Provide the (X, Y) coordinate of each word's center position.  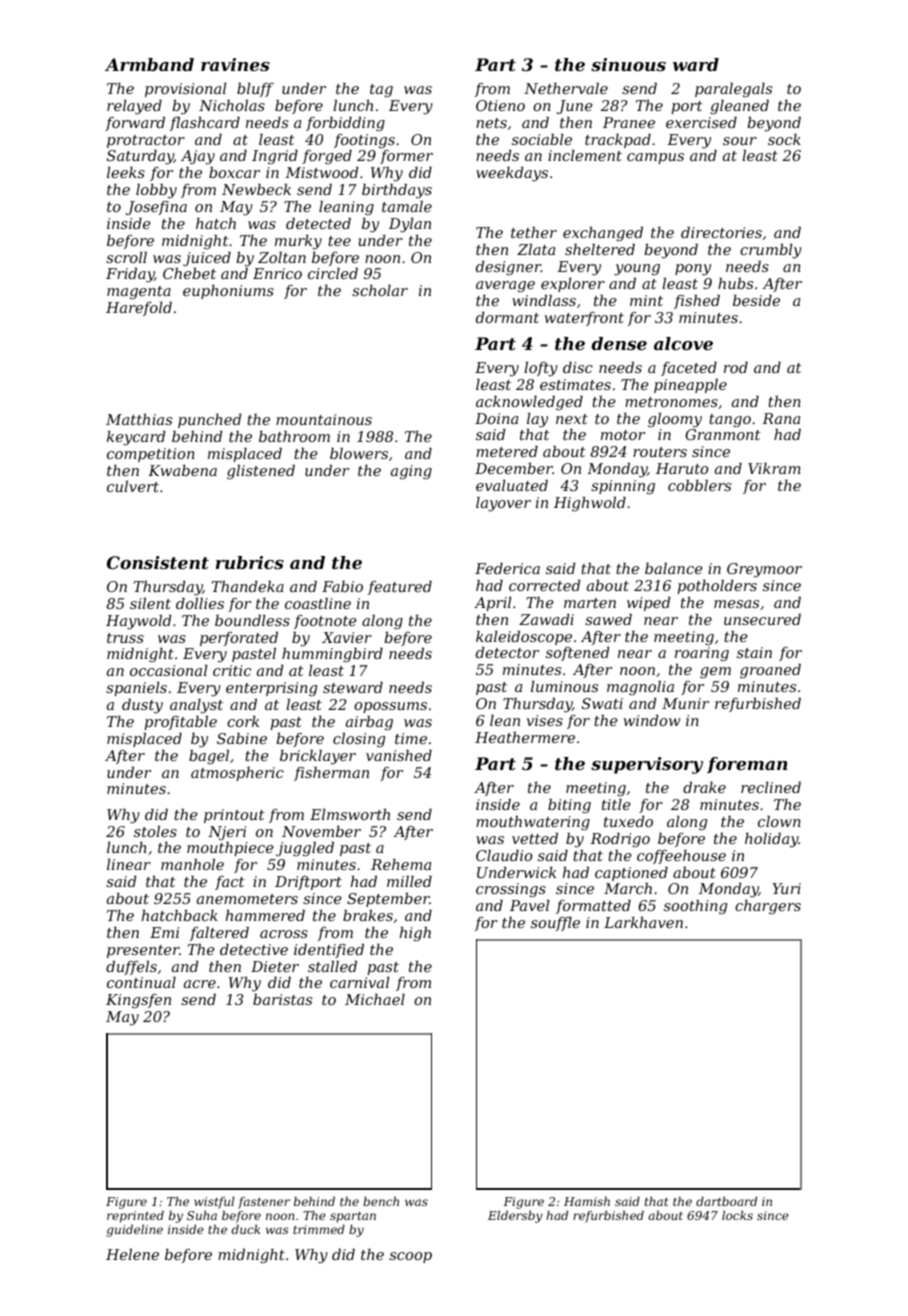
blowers (359, 453)
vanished (399, 755)
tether (534, 232)
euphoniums (228, 292)
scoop (410, 1257)
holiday (772, 840)
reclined (771, 787)
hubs (735, 283)
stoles (155, 831)
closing (359, 740)
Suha (202, 1215)
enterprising (271, 689)
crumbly (771, 251)
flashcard (205, 124)
